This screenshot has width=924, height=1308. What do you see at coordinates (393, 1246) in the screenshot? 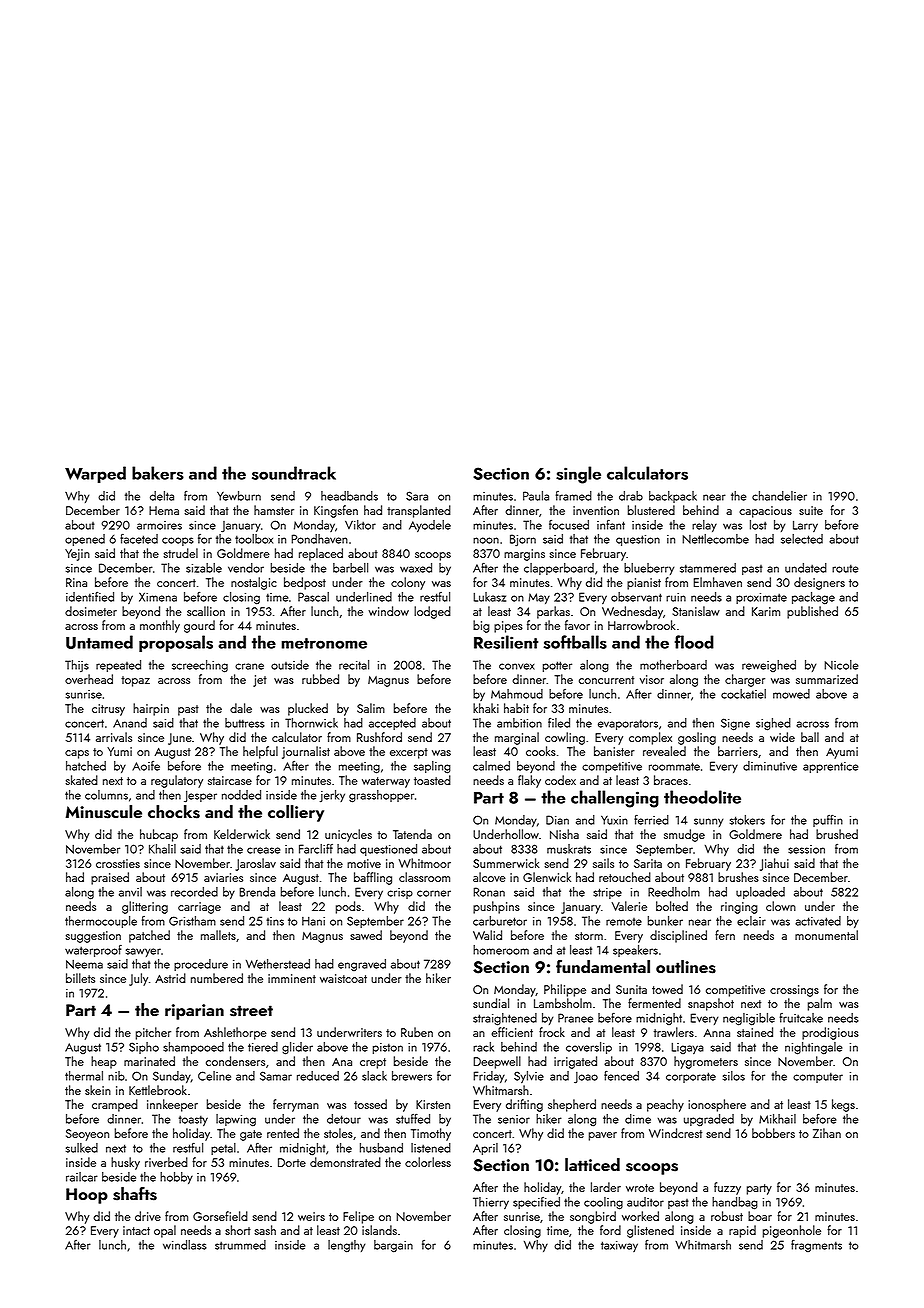
I see `bargain` at bounding box center [393, 1246].
